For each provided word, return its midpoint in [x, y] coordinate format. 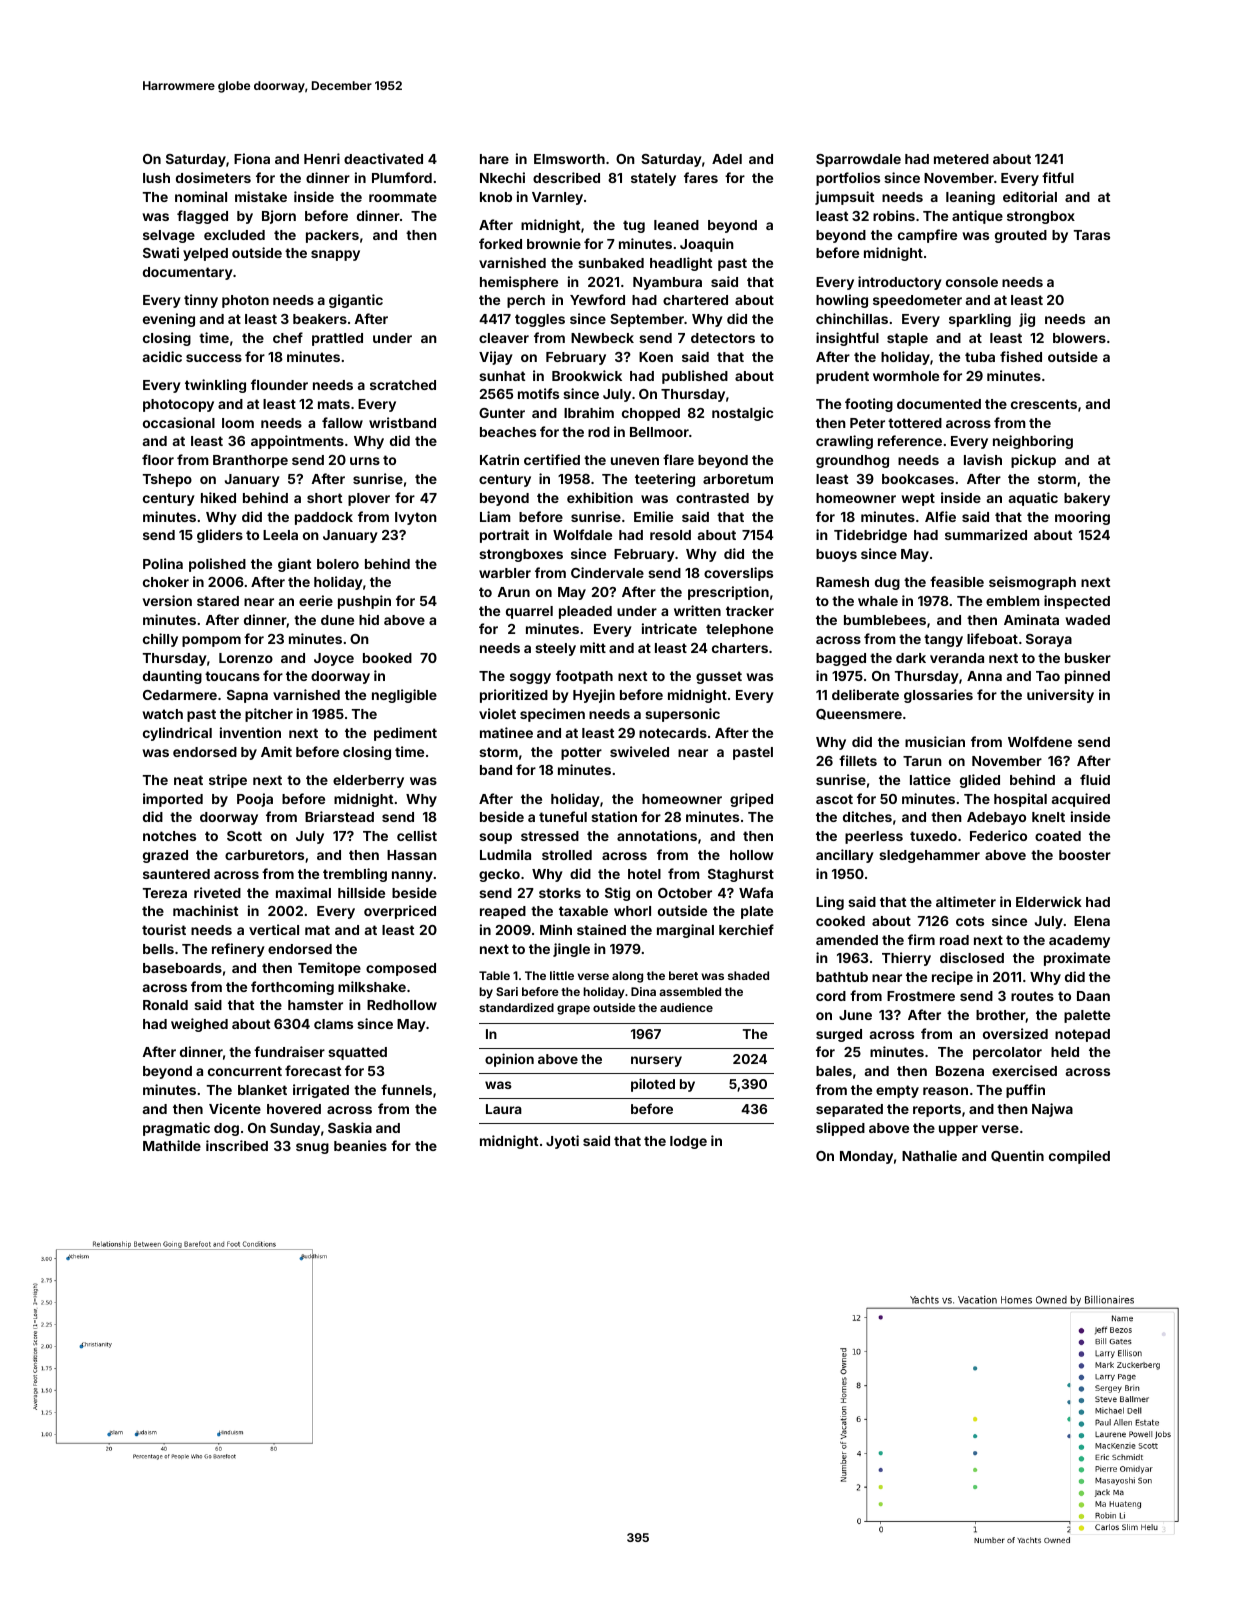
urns [365, 461]
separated [849, 1110]
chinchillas [852, 318]
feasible [957, 581]
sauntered [176, 874]
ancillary [845, 856]
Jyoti [562, 1142]
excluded [234, 235]
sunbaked [611, 263]
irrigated [321, 1091]
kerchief [746, 929]
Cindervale [607, 572]
